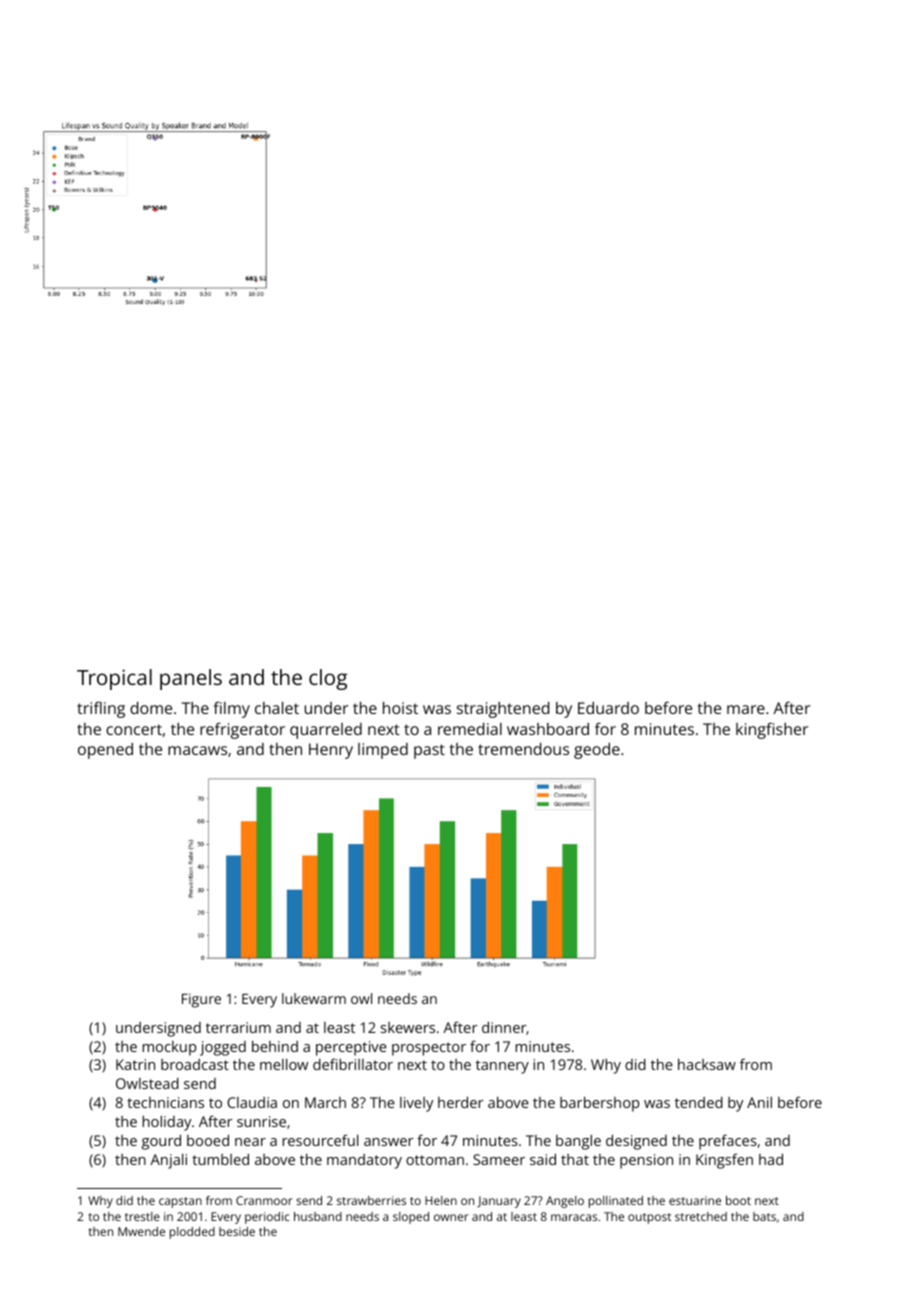  What do you see at coordinates (504, 1027) in the screenshot?
I see `dinner` at bounding box center [504, 1027].
